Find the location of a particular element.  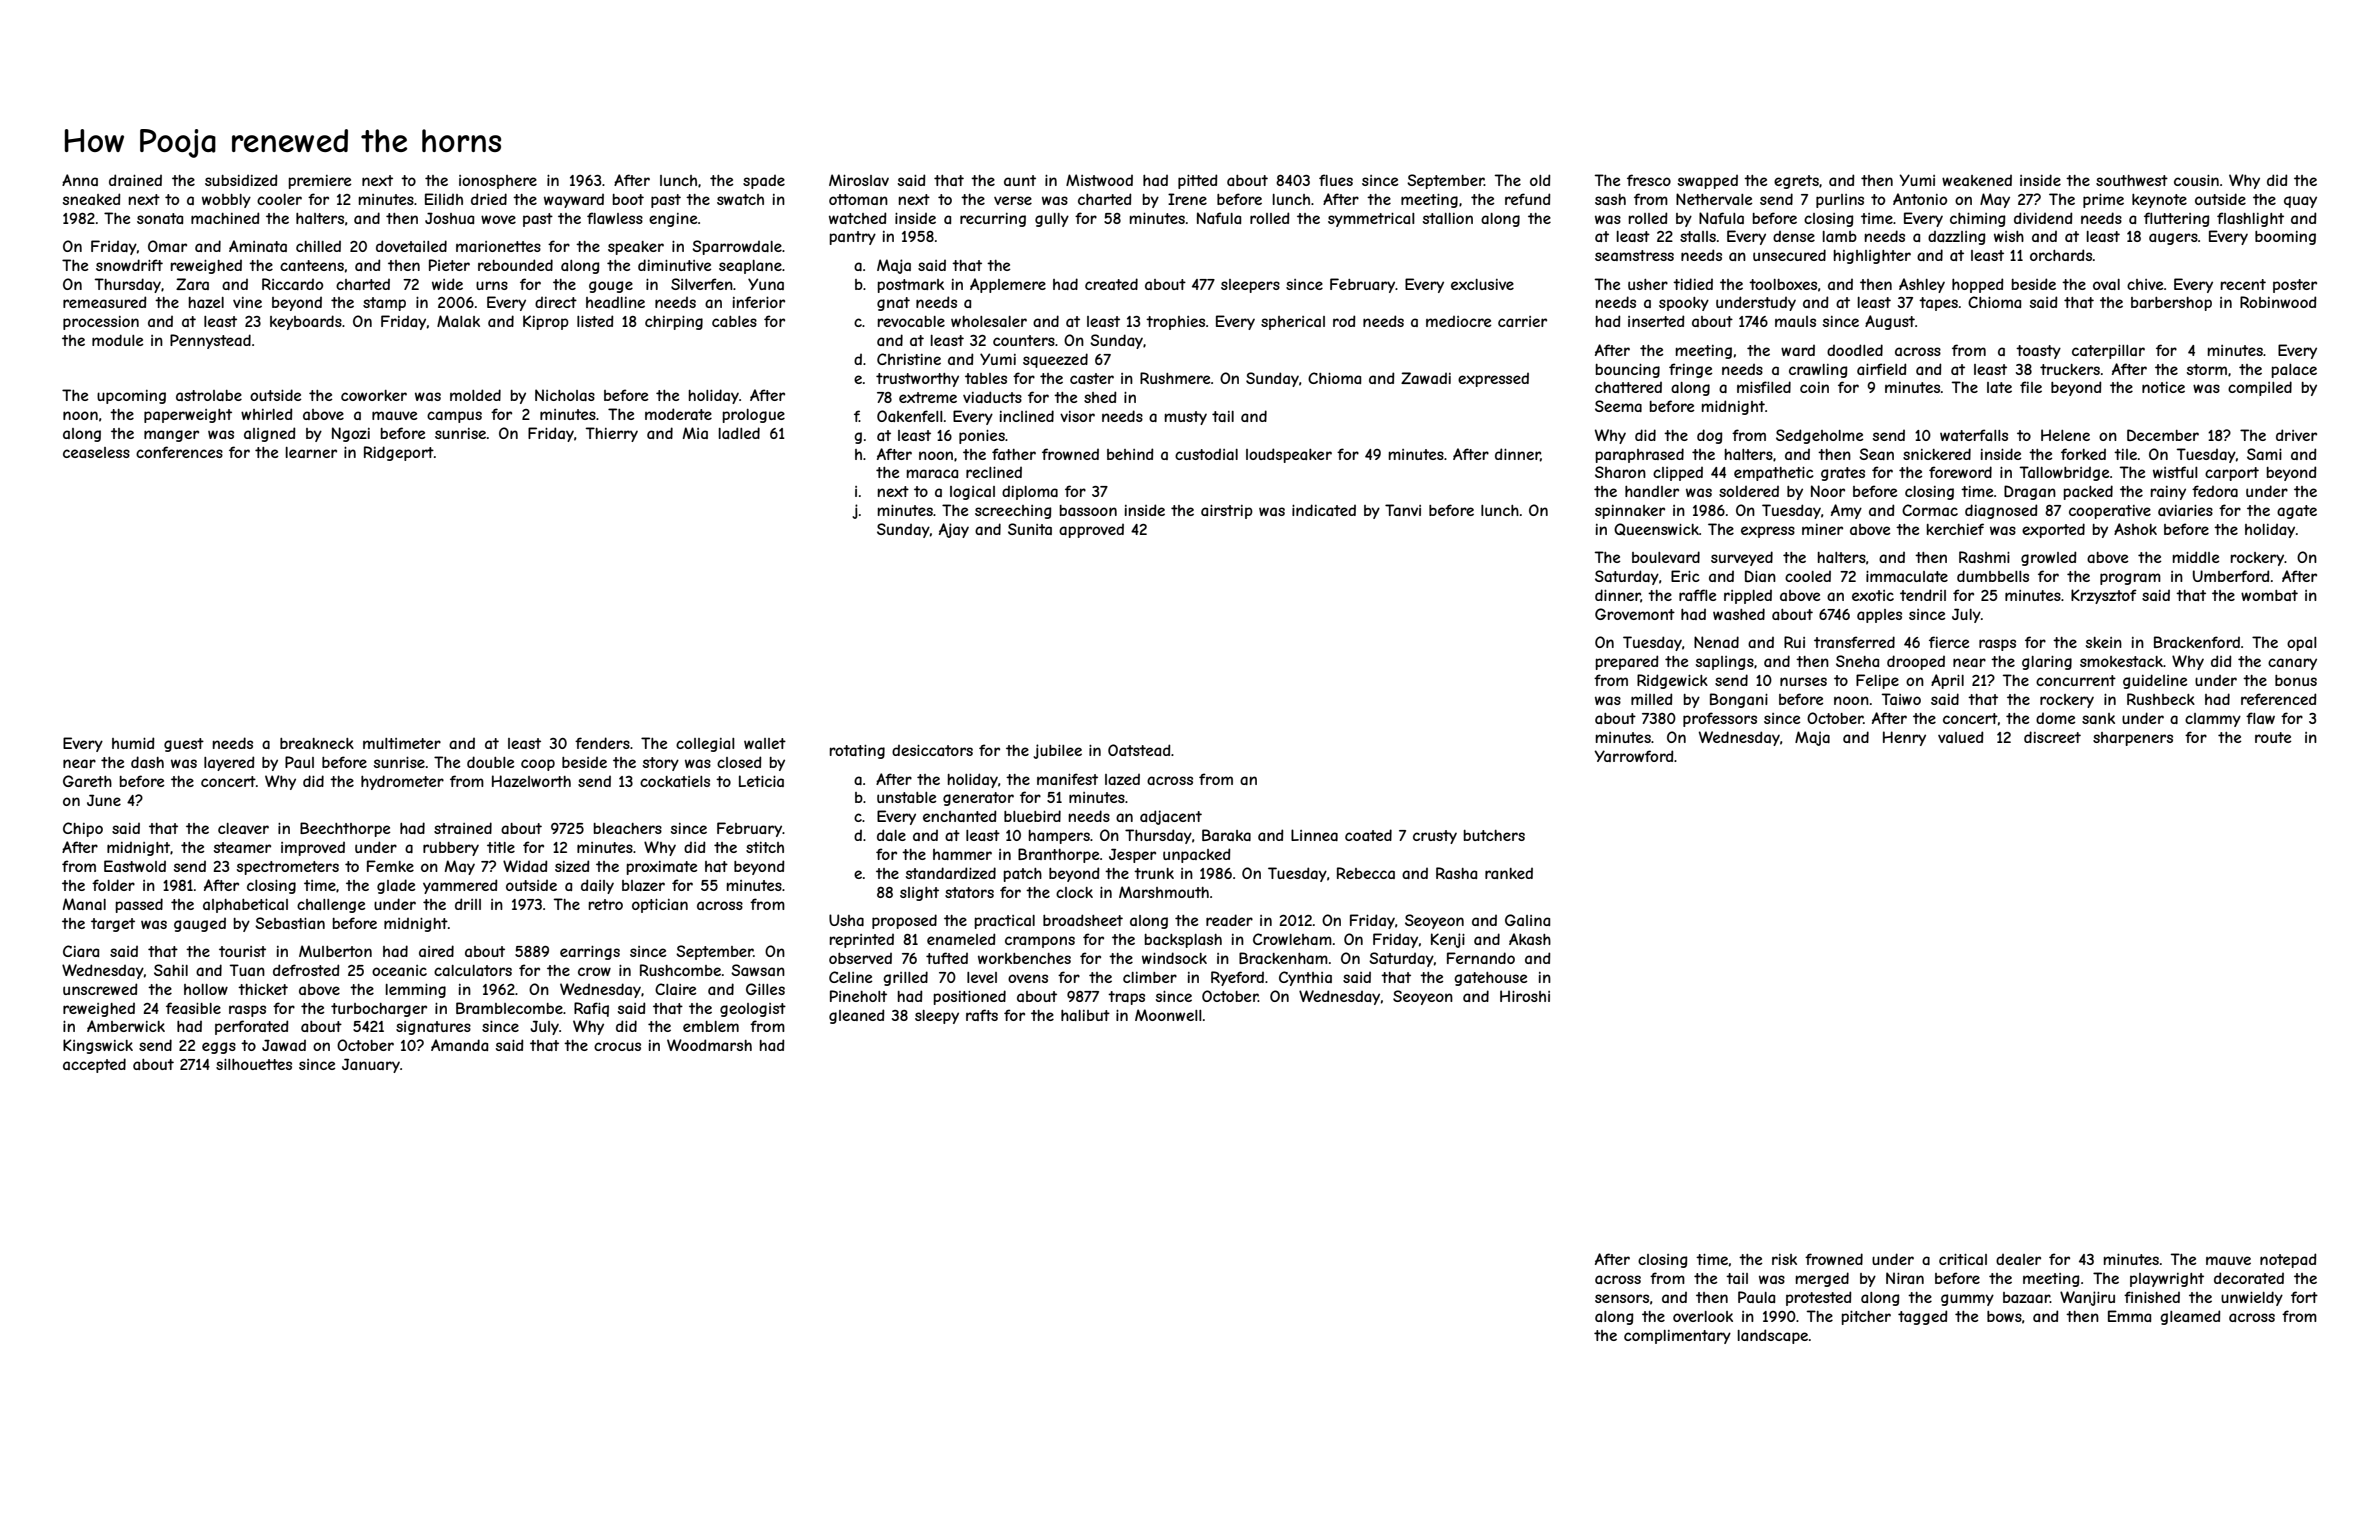

sneaked is located at coordinates (91, 199).
